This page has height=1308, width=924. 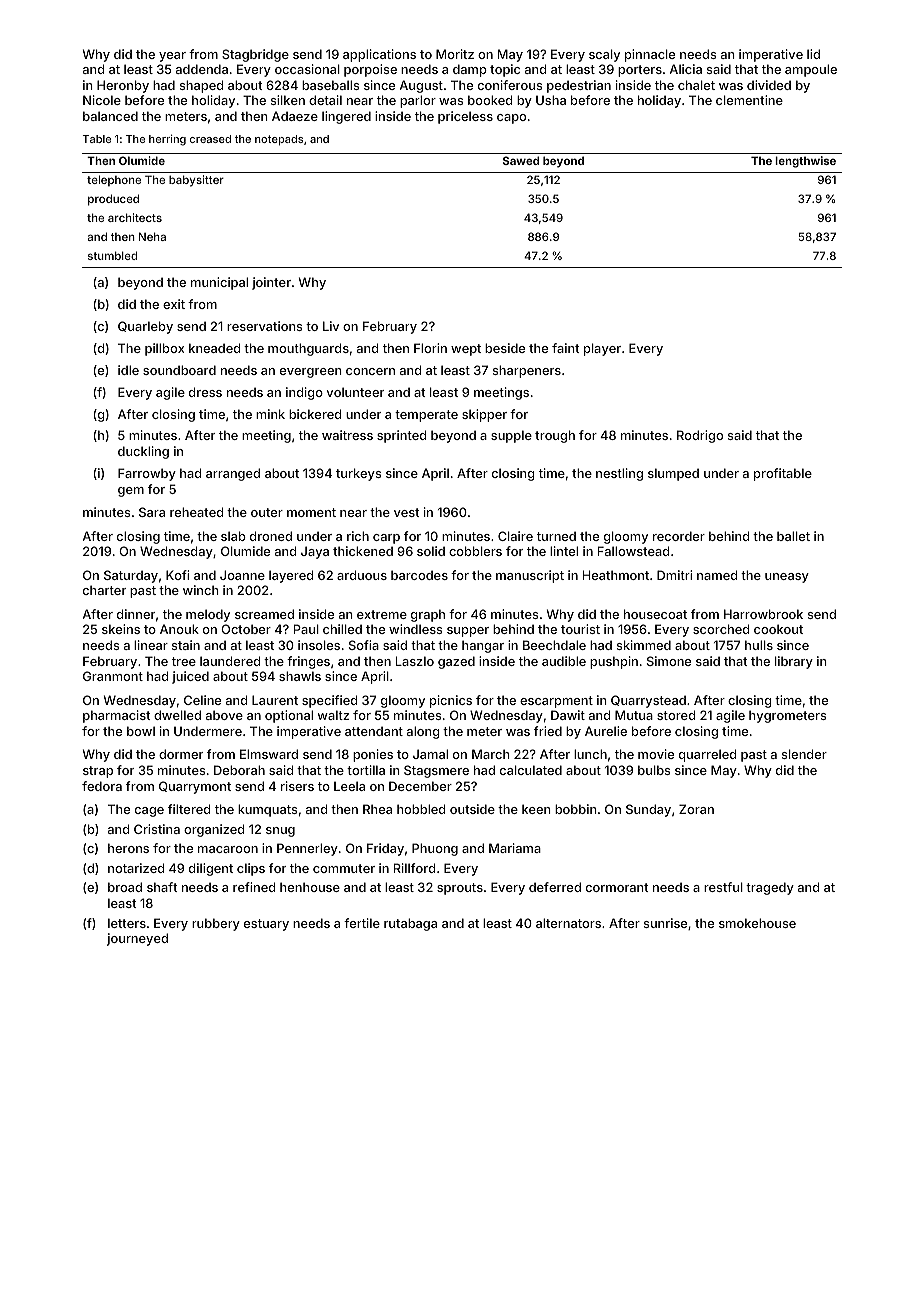 I want to click on kneaded, so click(x=214, y=348).
